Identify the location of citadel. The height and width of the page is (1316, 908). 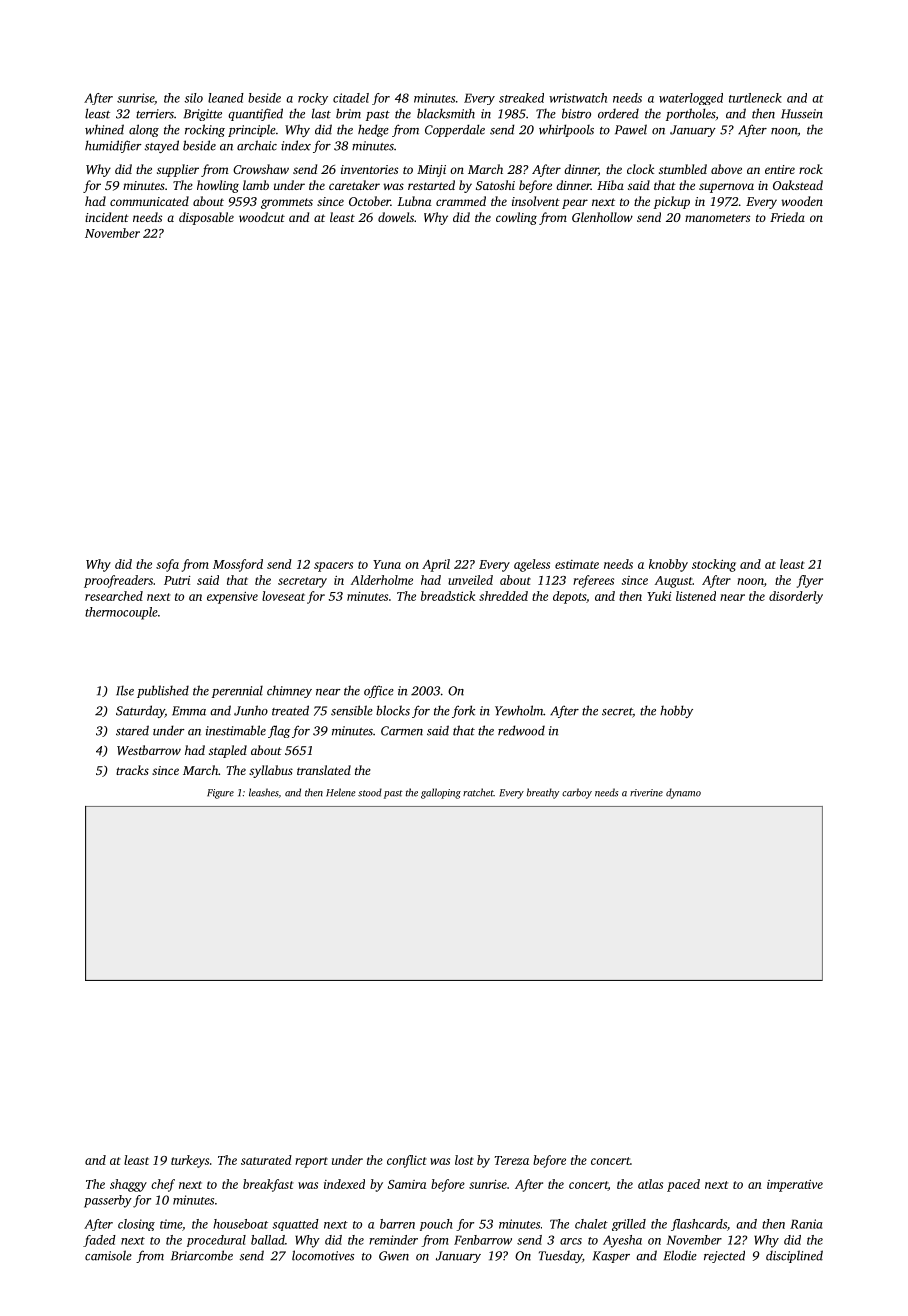
(351, 98).
